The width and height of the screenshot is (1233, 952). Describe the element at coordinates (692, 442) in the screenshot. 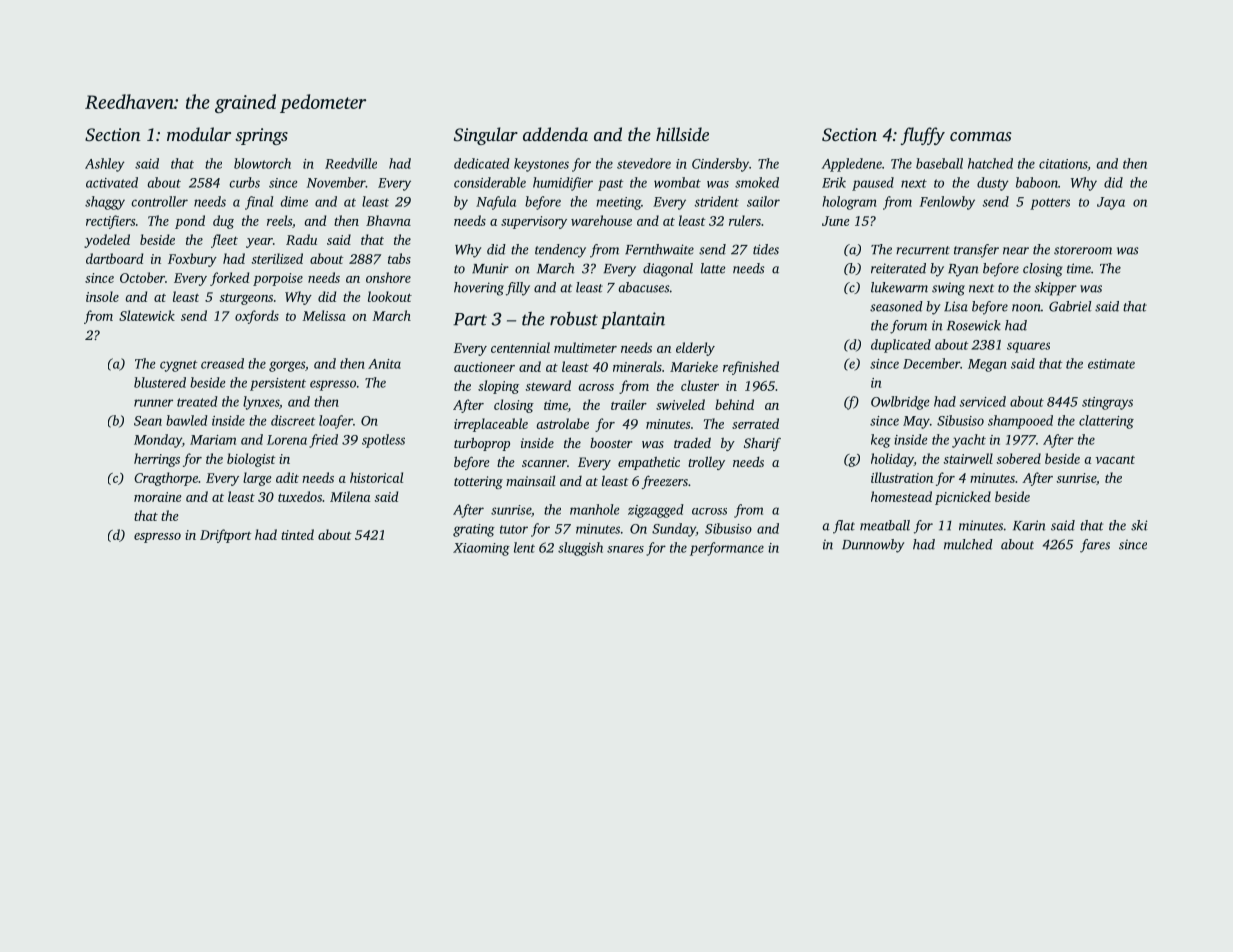

I see `traded` at that location.
